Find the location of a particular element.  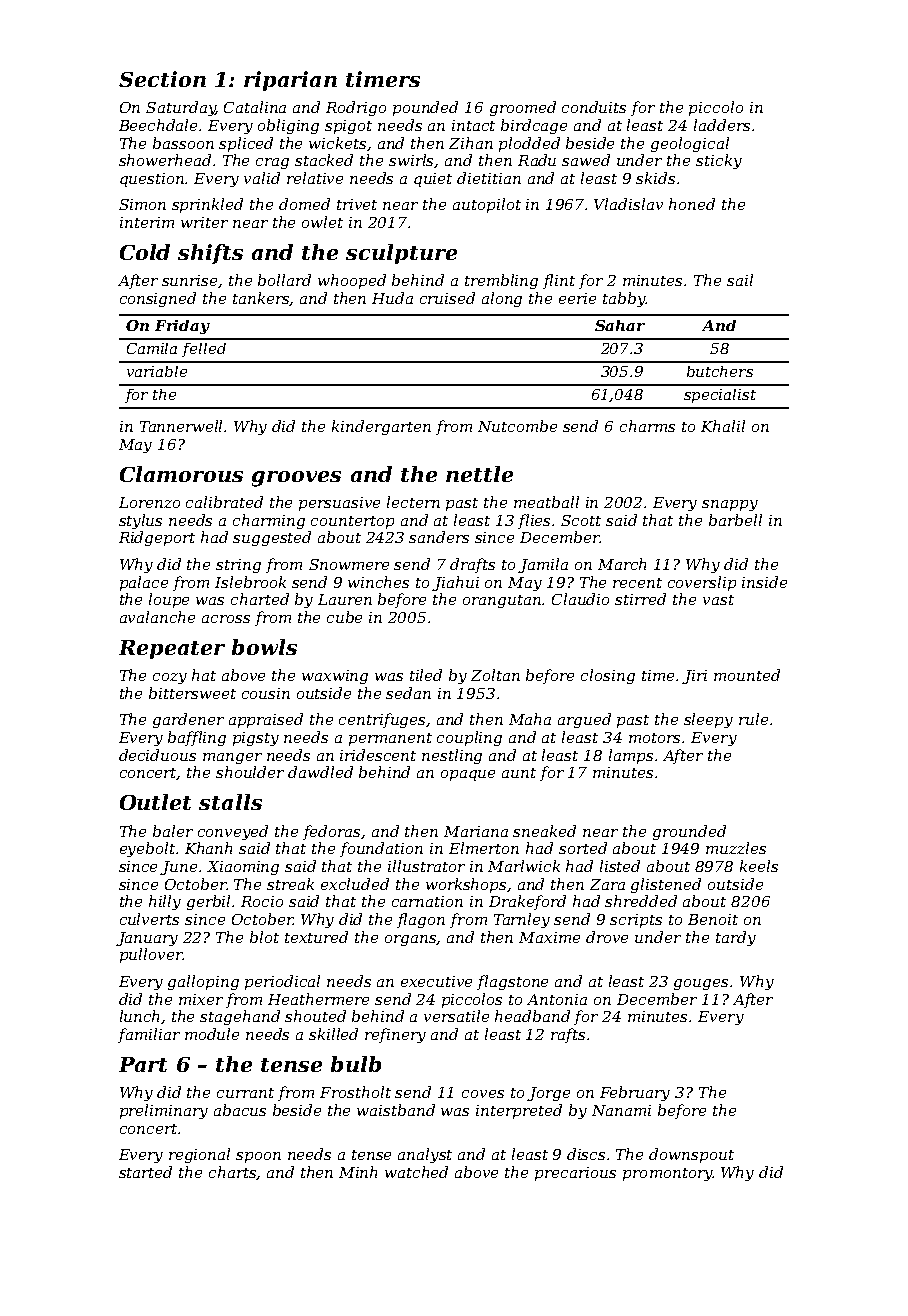

owlet is located at coordinates (322, 222).
